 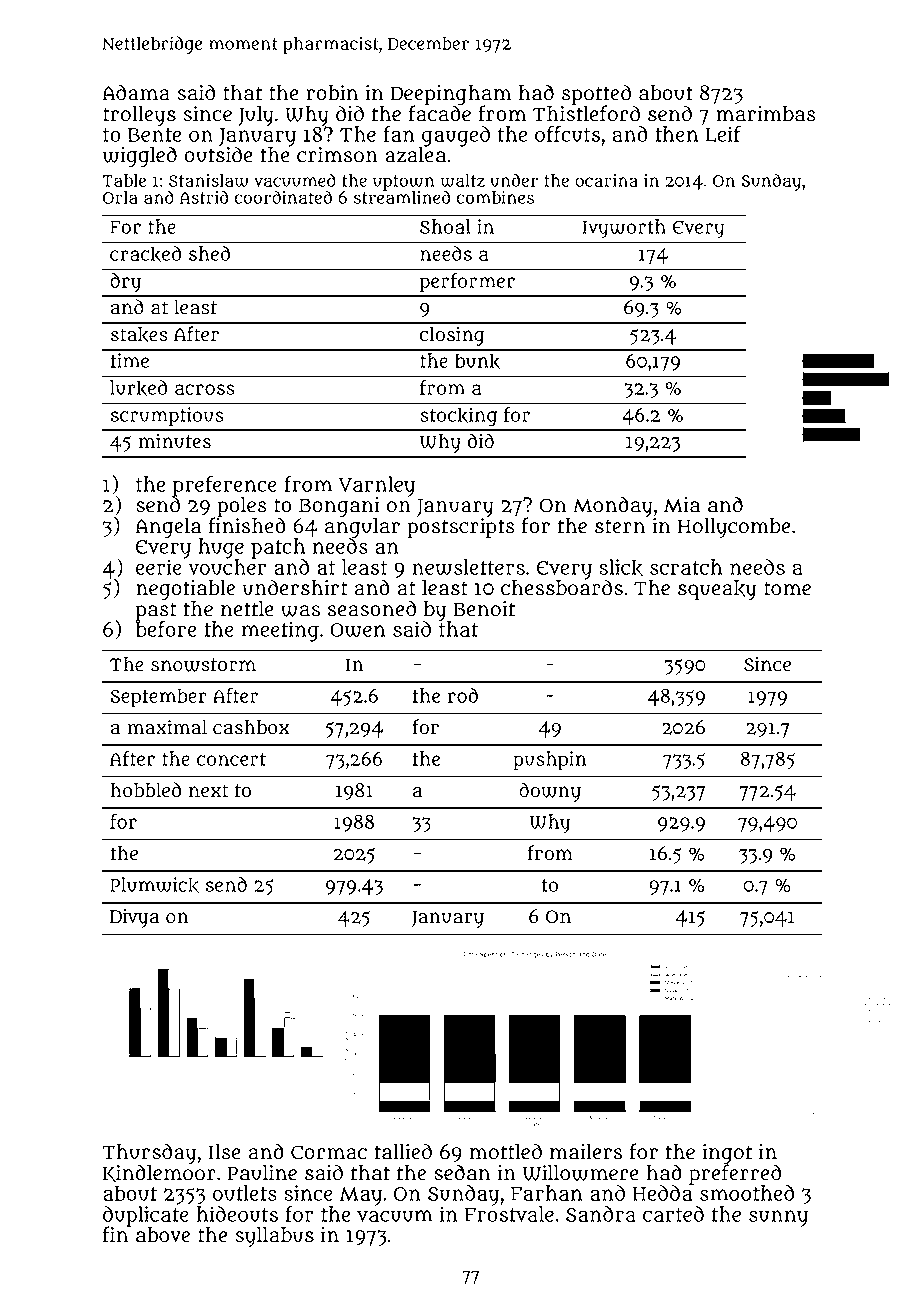 What do you see at coordinates (717, 590) in the image?
I see `squeaky` at bounding box center [717, 590].
